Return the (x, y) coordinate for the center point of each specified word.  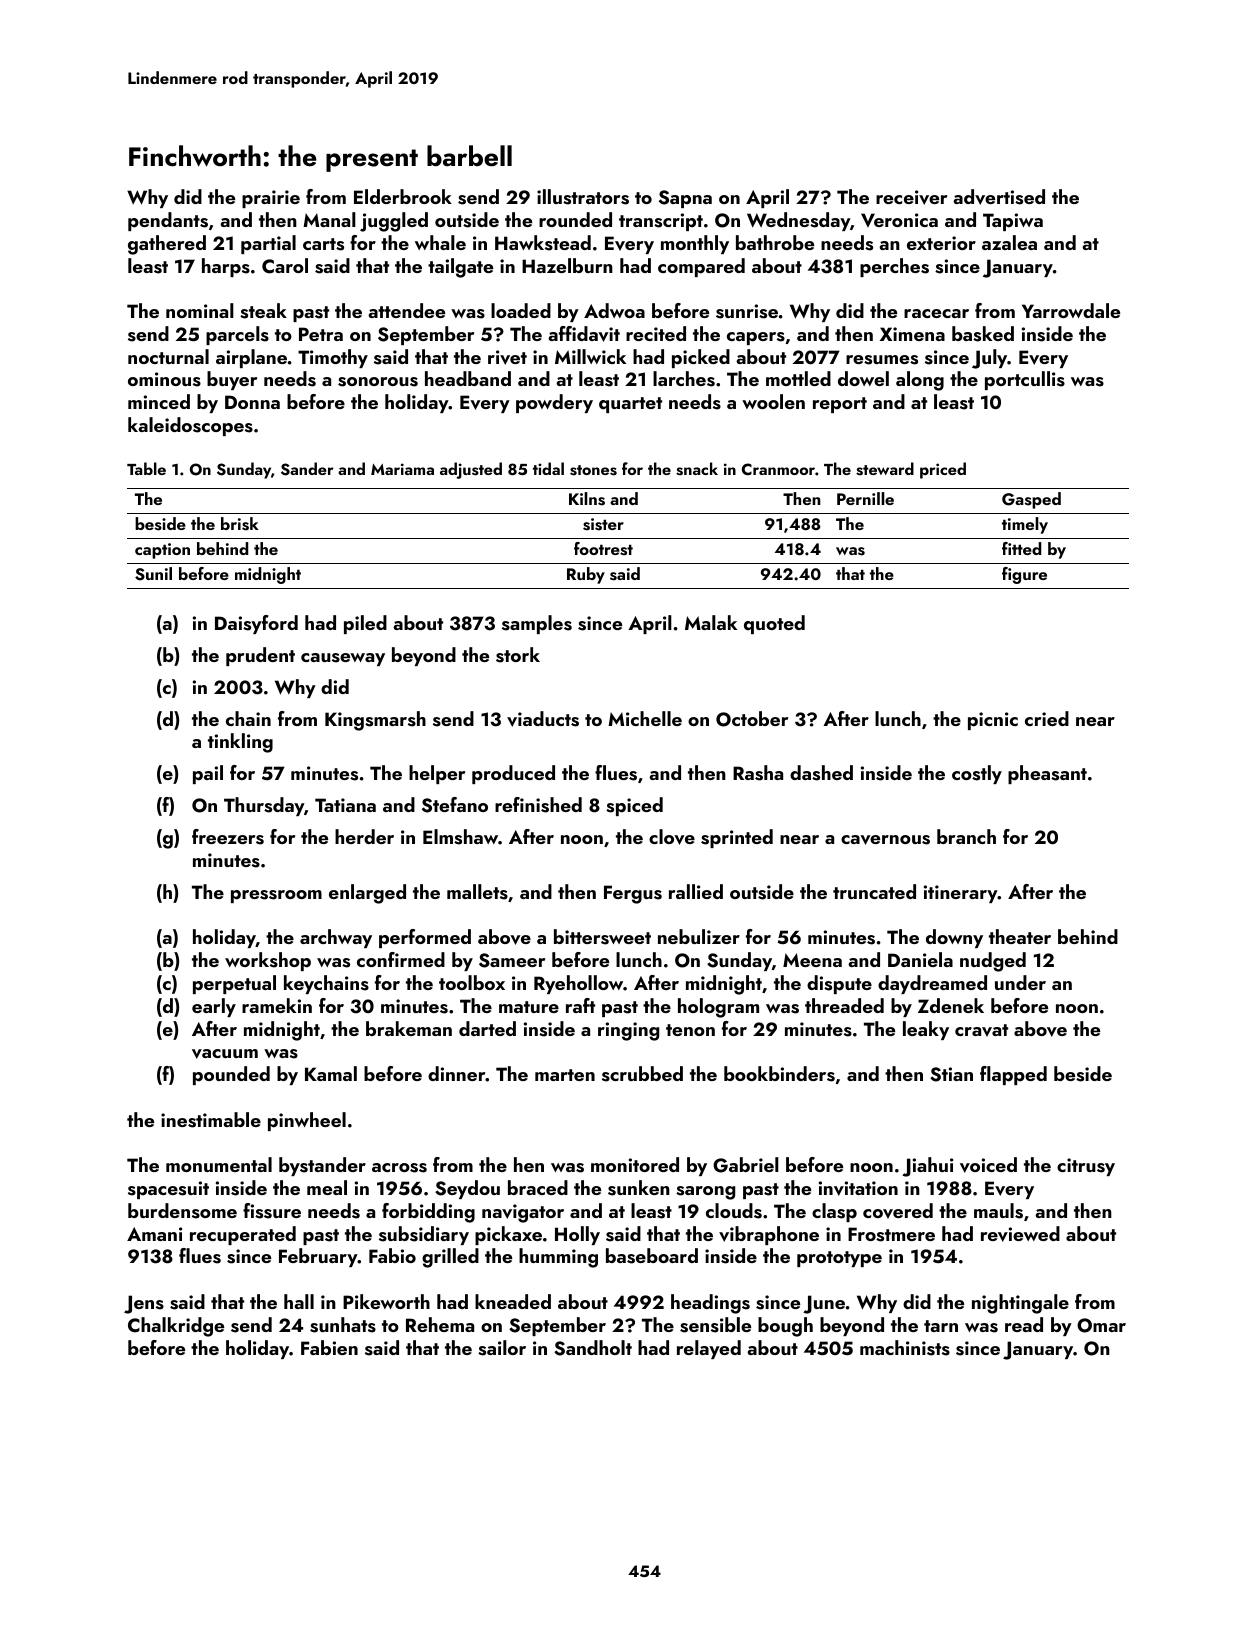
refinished (538, 805)
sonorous (378, 382)
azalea (1009, 242)
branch (966, 836)
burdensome (182, 1211)
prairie (271, 199)
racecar (936, 313)
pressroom (276, 896)
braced (538, 1187)
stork (518, 655)
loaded (521, 310)
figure (1024, 575)
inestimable (211, 1120)
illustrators (583, 197)
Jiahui (927, 1167)
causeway (343, 659)
